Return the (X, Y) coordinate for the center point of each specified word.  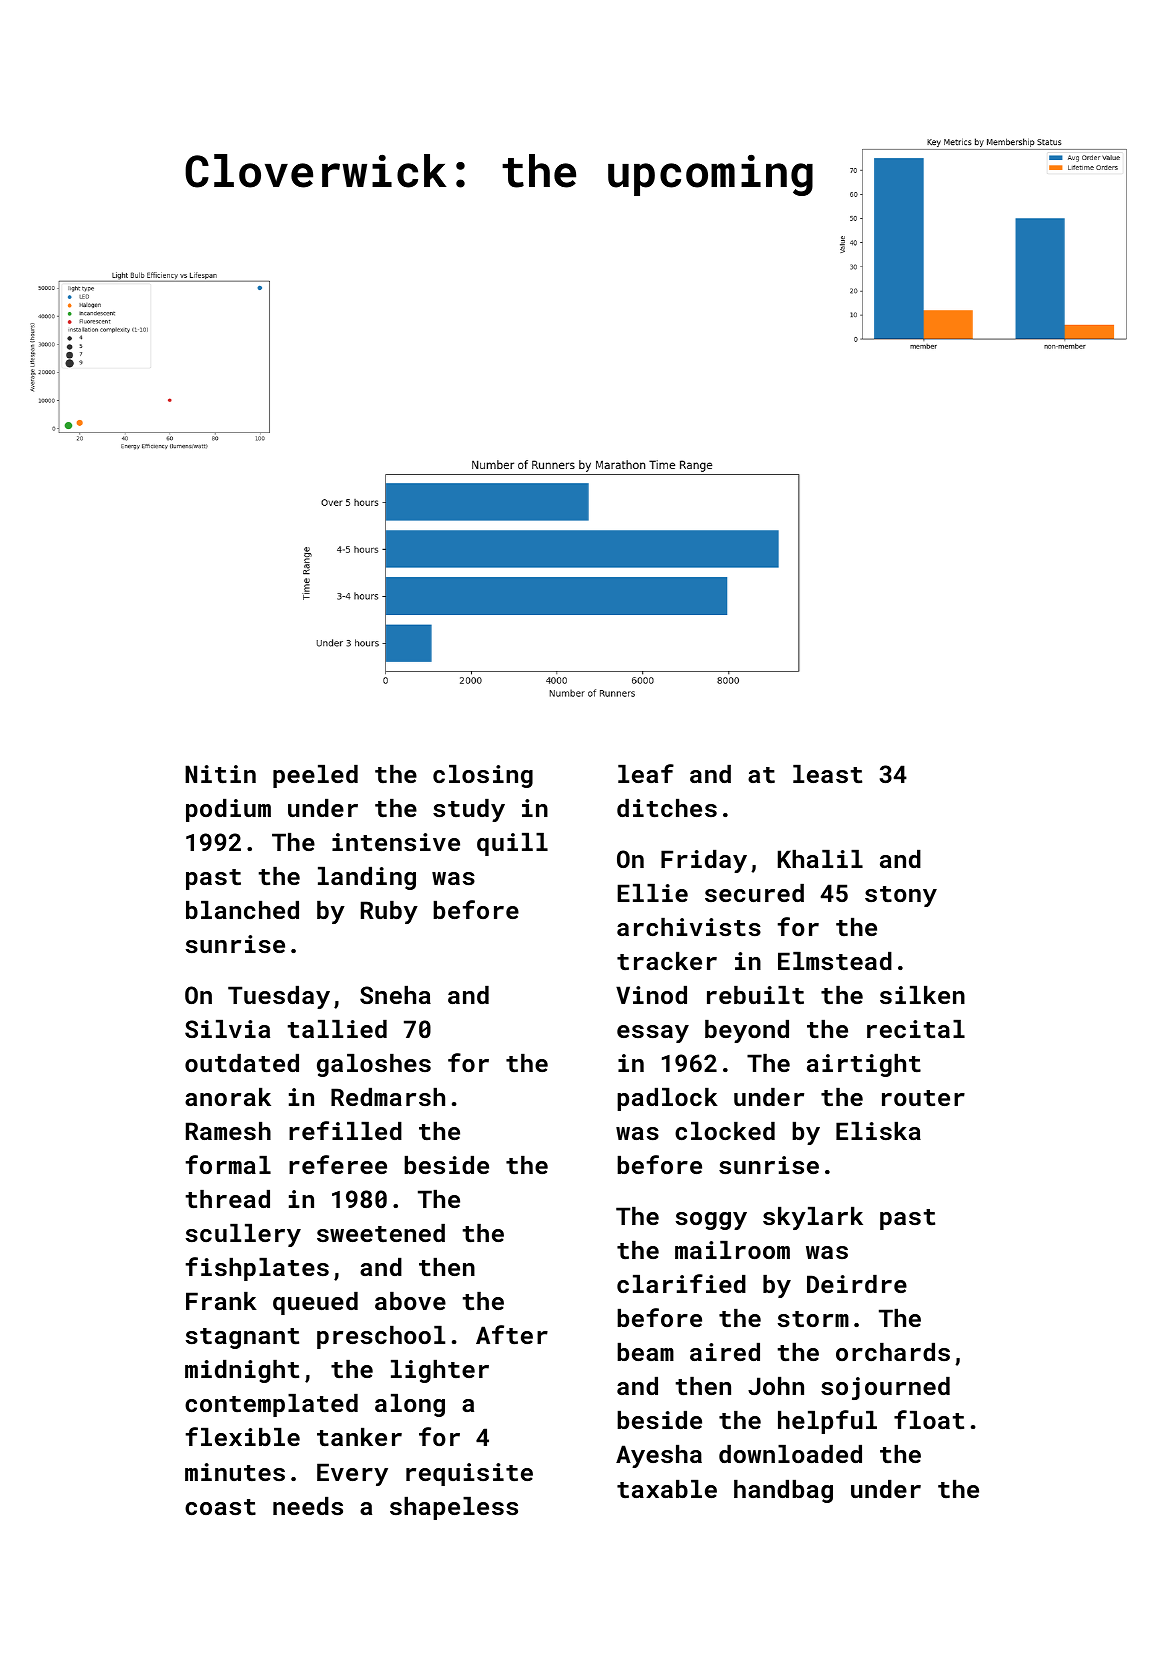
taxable (667, 1489)
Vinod (651, 995)
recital (916, 1029)
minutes (235, 1472)
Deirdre (857, 1284)
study (469, 810)
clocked (725, 1131)
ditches (667, 808)
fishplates (257, 1269)
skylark (813, 1218)
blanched (242, 910)
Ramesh (228, 1131)
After (512, 1334)
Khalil (820, 859)
